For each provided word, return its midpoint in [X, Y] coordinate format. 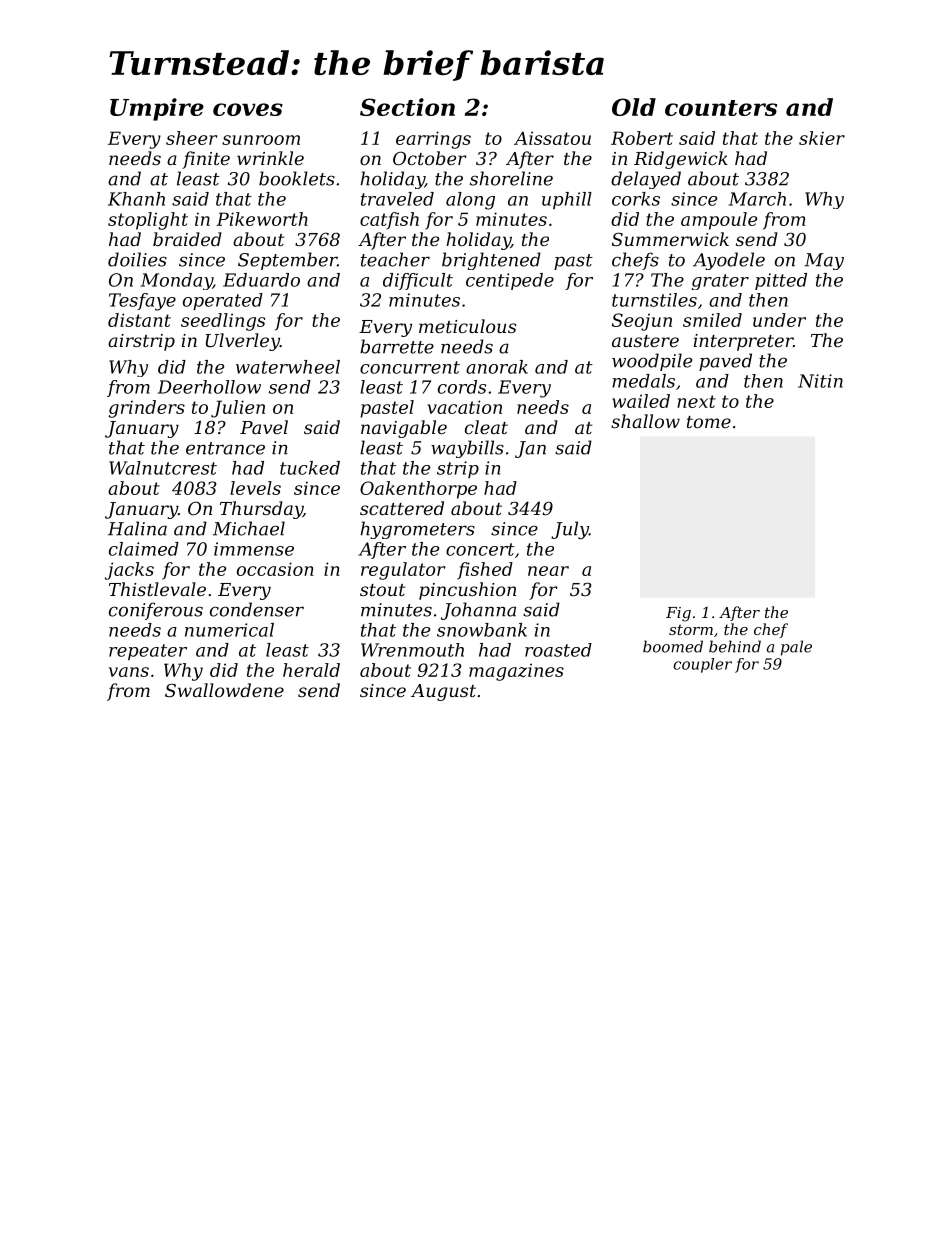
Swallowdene [224, 690]
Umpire [157, 109]
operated [223, 301]
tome [709, 422]
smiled [712, 320]
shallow [645, 421]
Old [634, 107]
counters [721, 108]
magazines [516, 672]
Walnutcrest [163, 468]
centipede [510, 281]
